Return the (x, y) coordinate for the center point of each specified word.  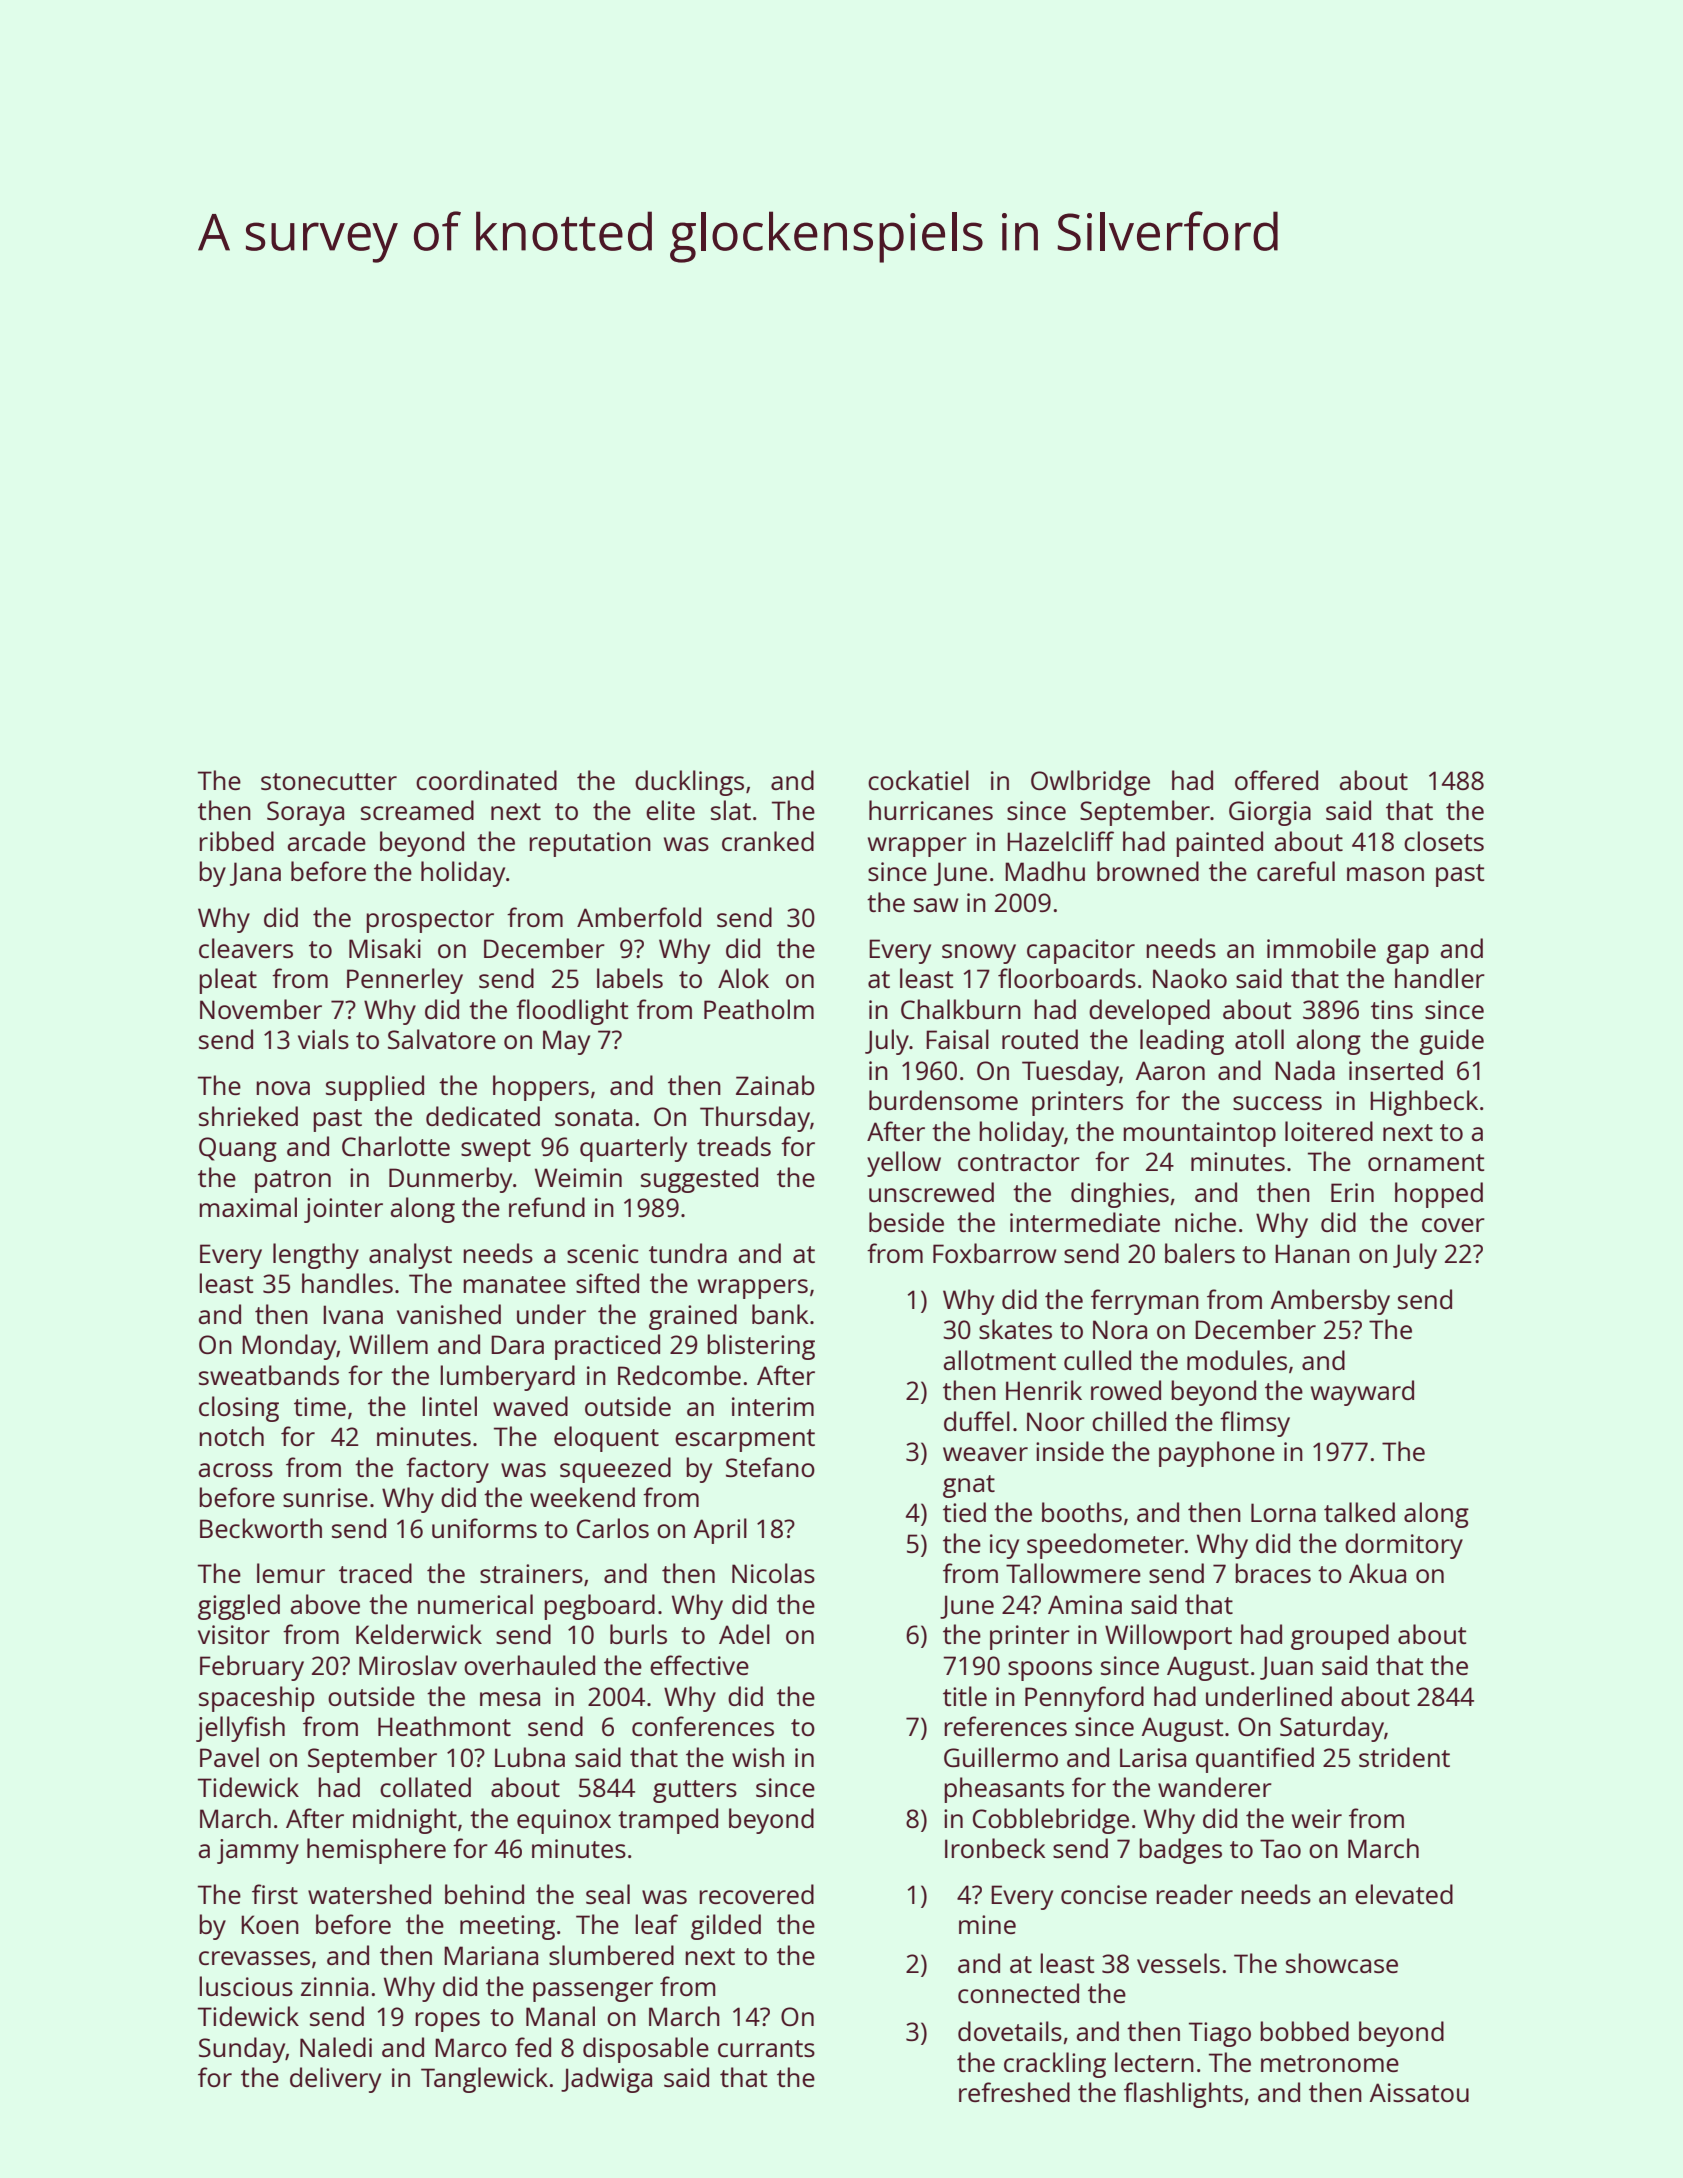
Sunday (242, 2050)
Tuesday (1070, 1073)
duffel (977, 1421)
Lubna (530, 1757)
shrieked (248, 1116)
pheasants (1004, 1790)
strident (1404, 1757)
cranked (768, 841)
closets (1444, 841)
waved (530, 1406)
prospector (430, 921)
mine (987, 1924)
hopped (1439, 1195)
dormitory (1404, 1546)
